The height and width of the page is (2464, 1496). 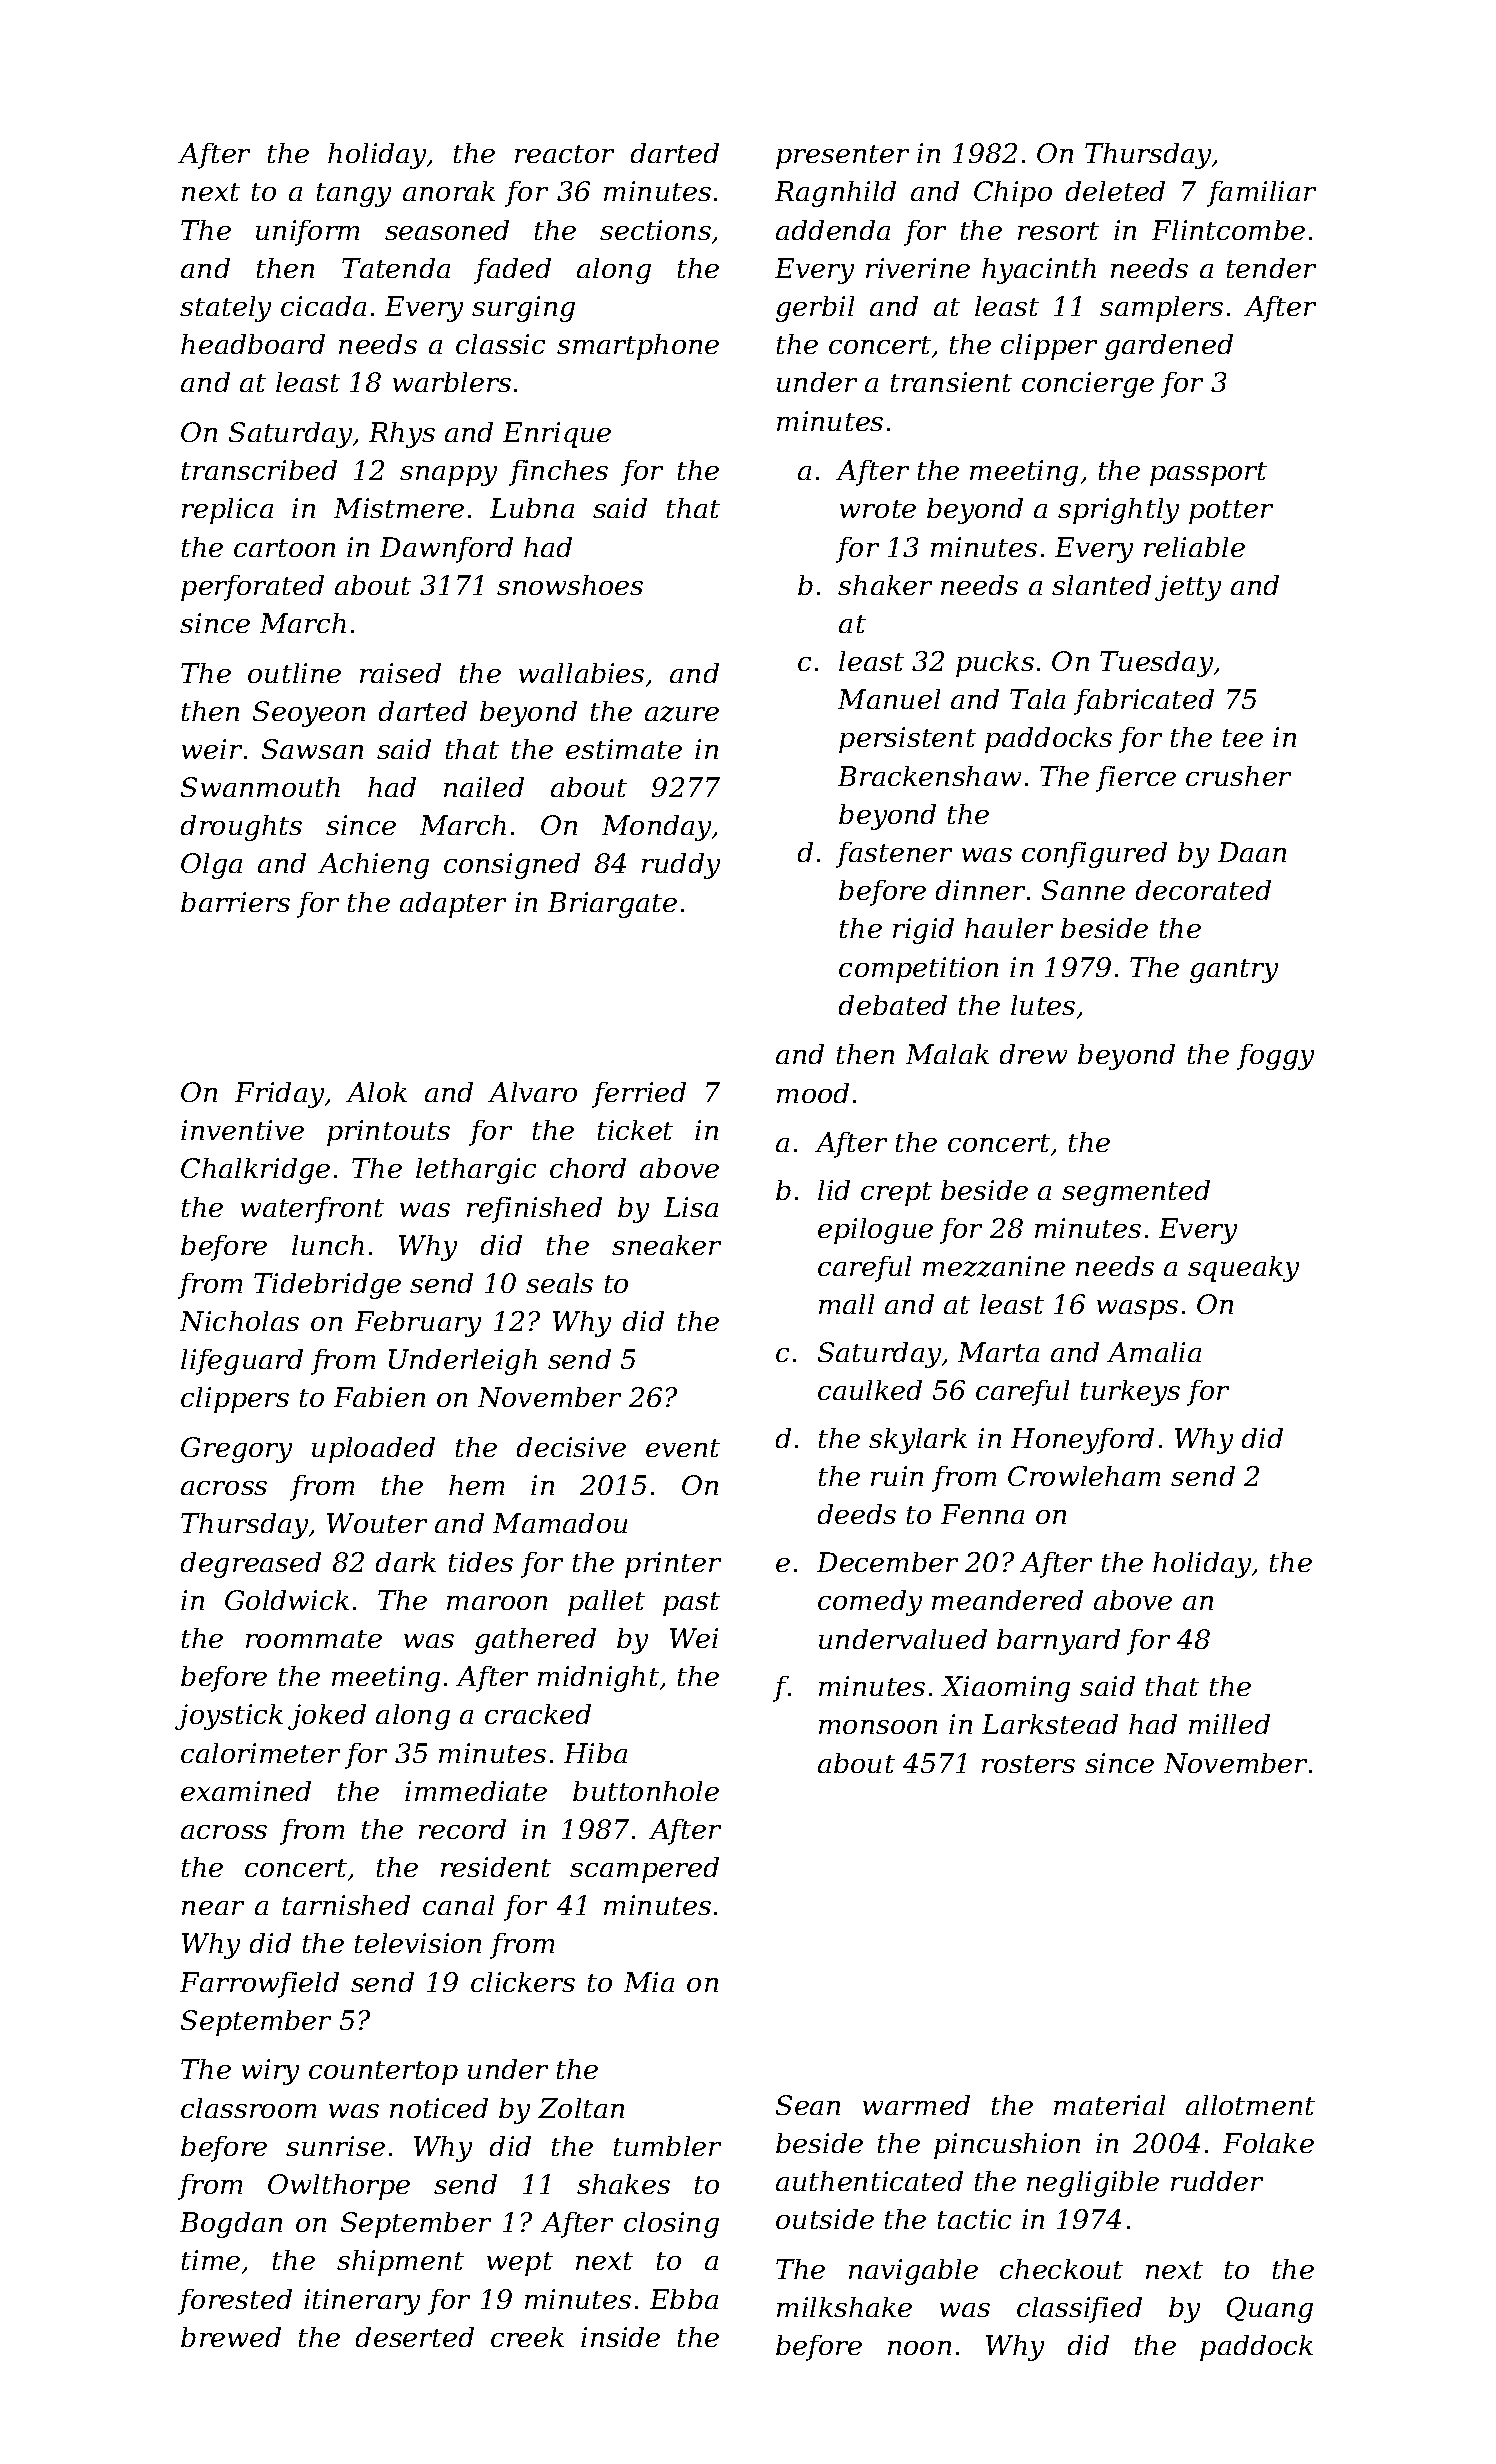 I want to click on Alvaro, so click(x=532, y=1092).
